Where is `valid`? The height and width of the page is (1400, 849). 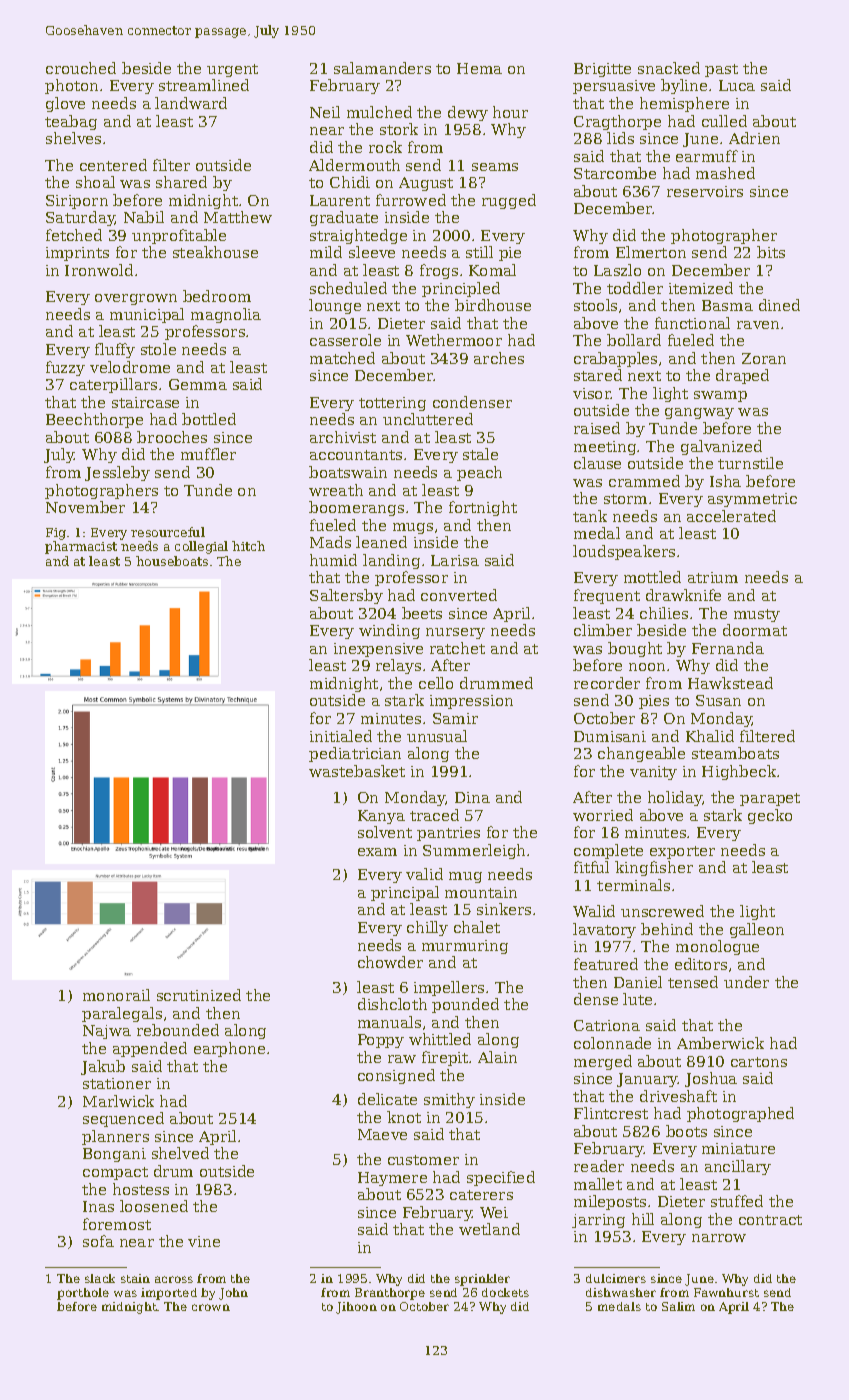
valid is located at coordinates (424, 874).
